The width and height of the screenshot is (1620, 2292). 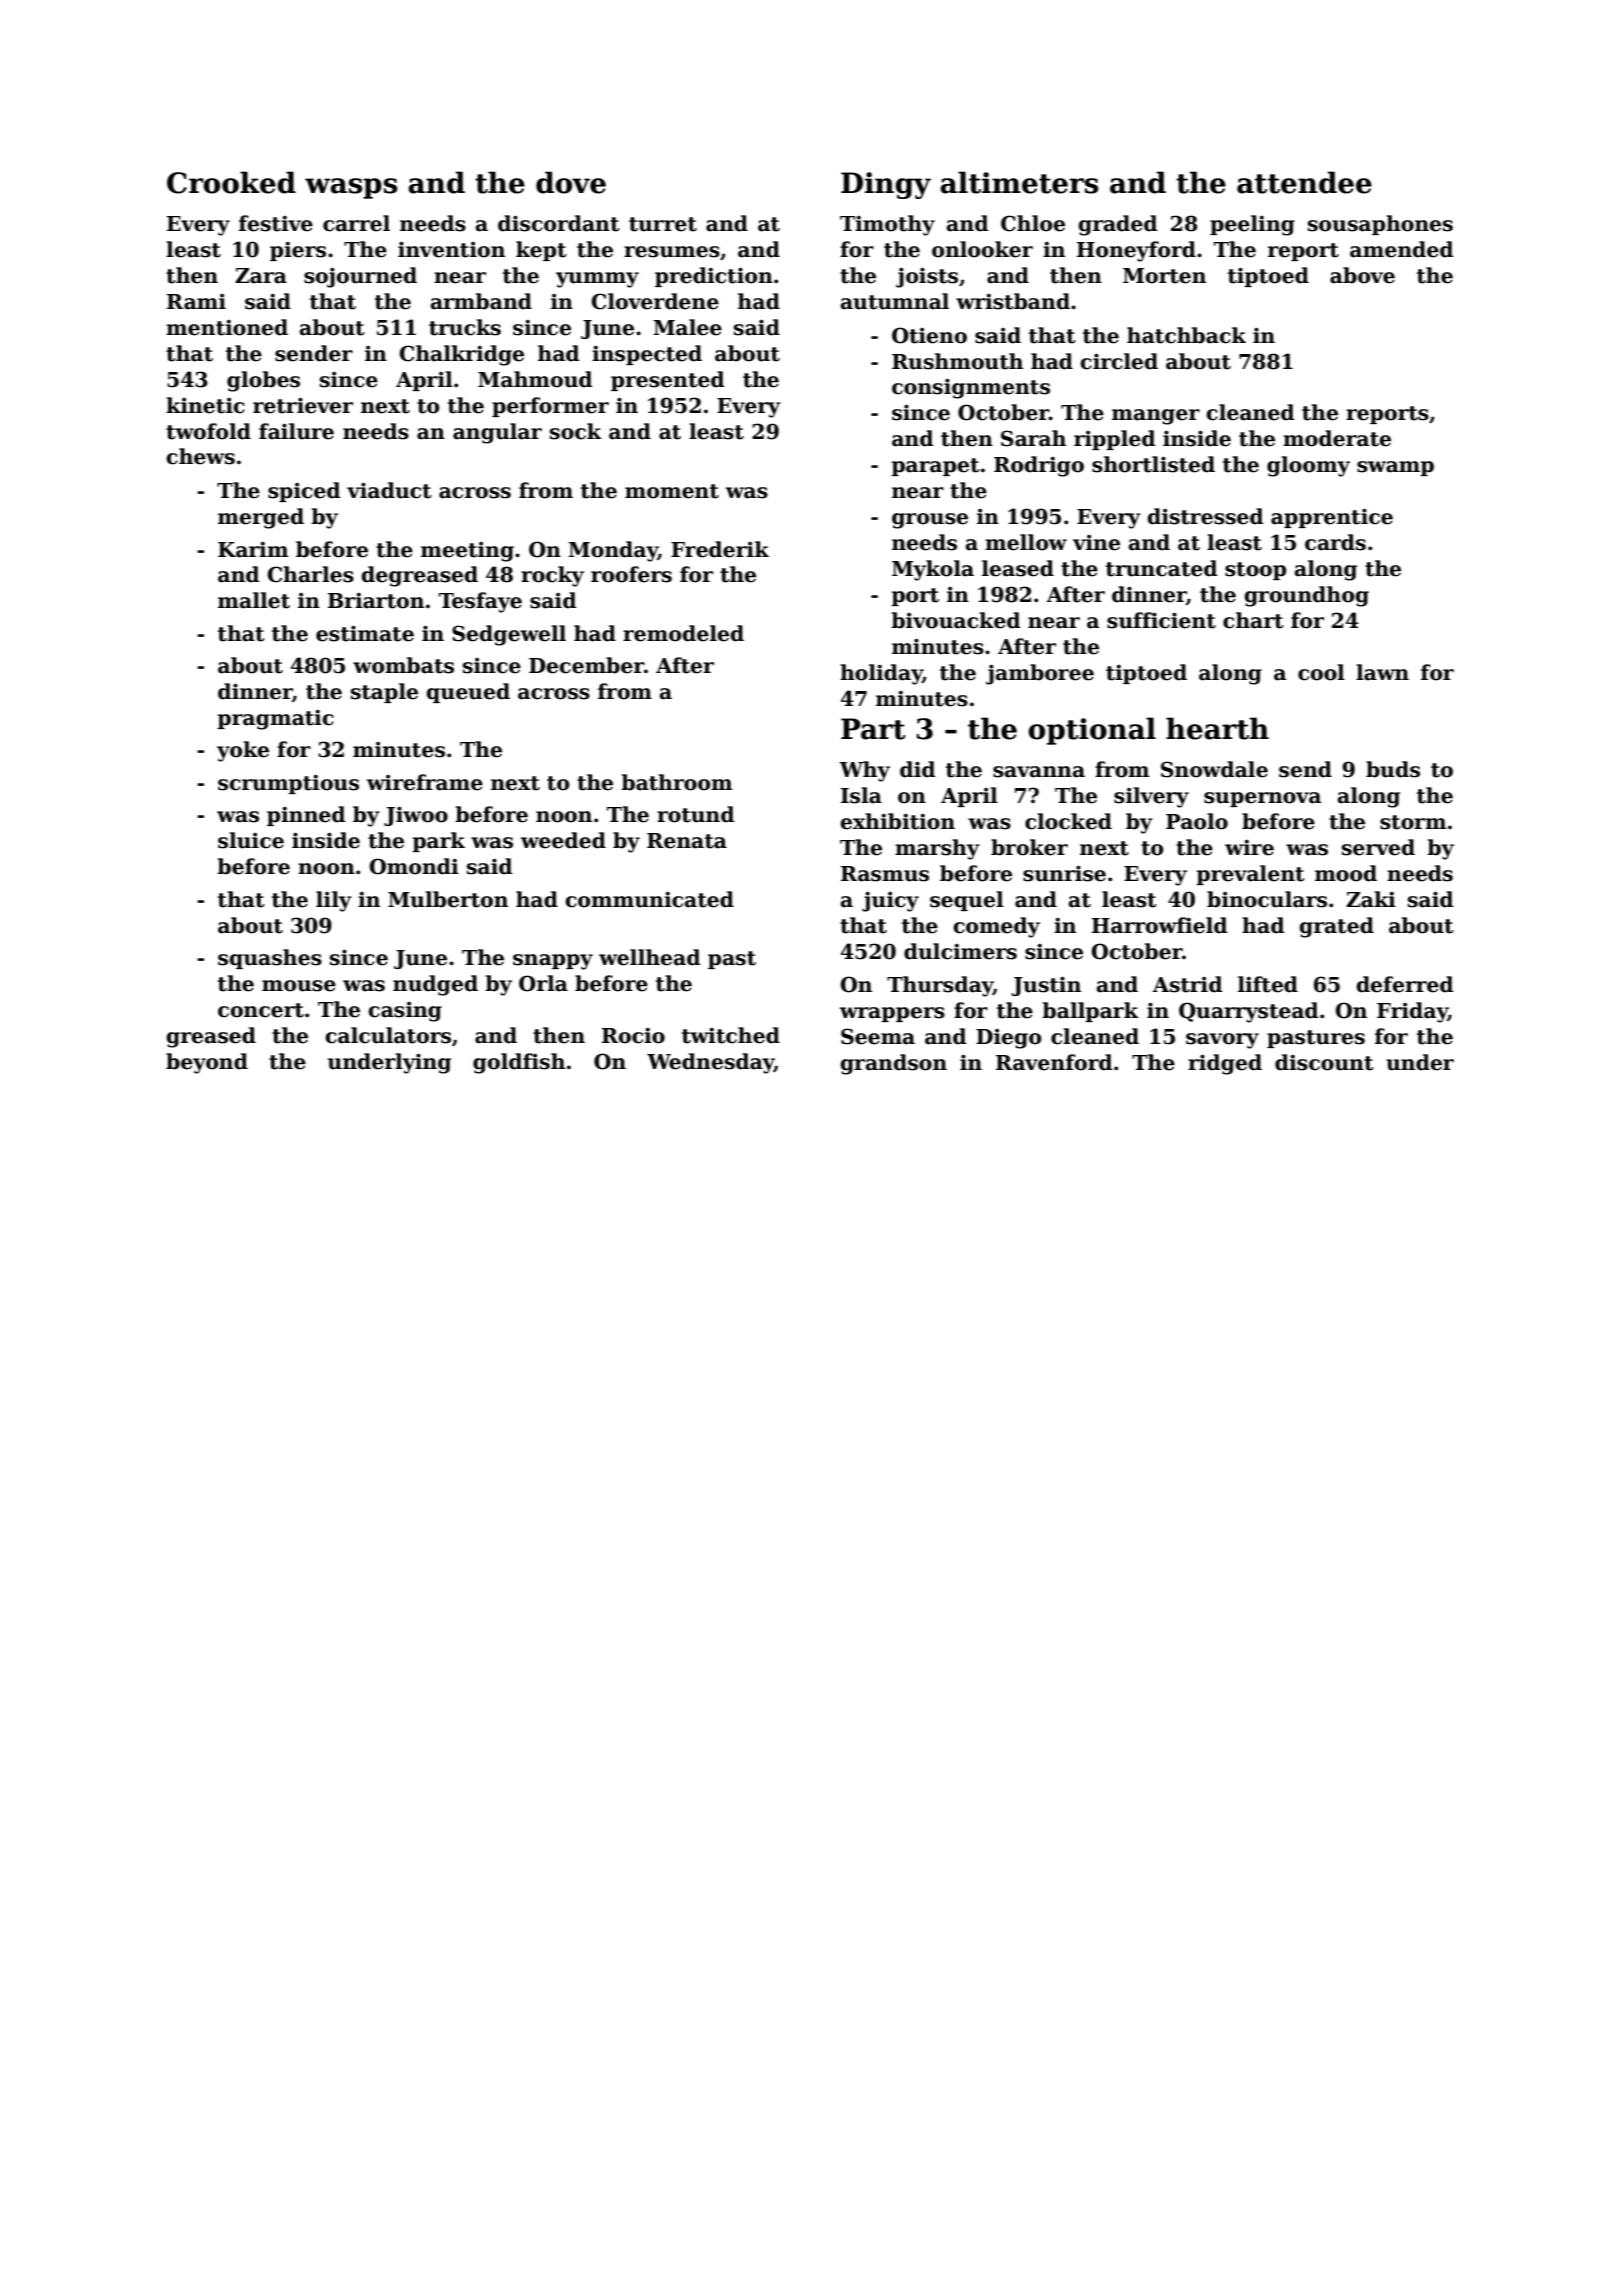 What do you see at coordinates (1395, 468) in the screenshot?
I see `swamp` at bounding box center [1395, 468].
